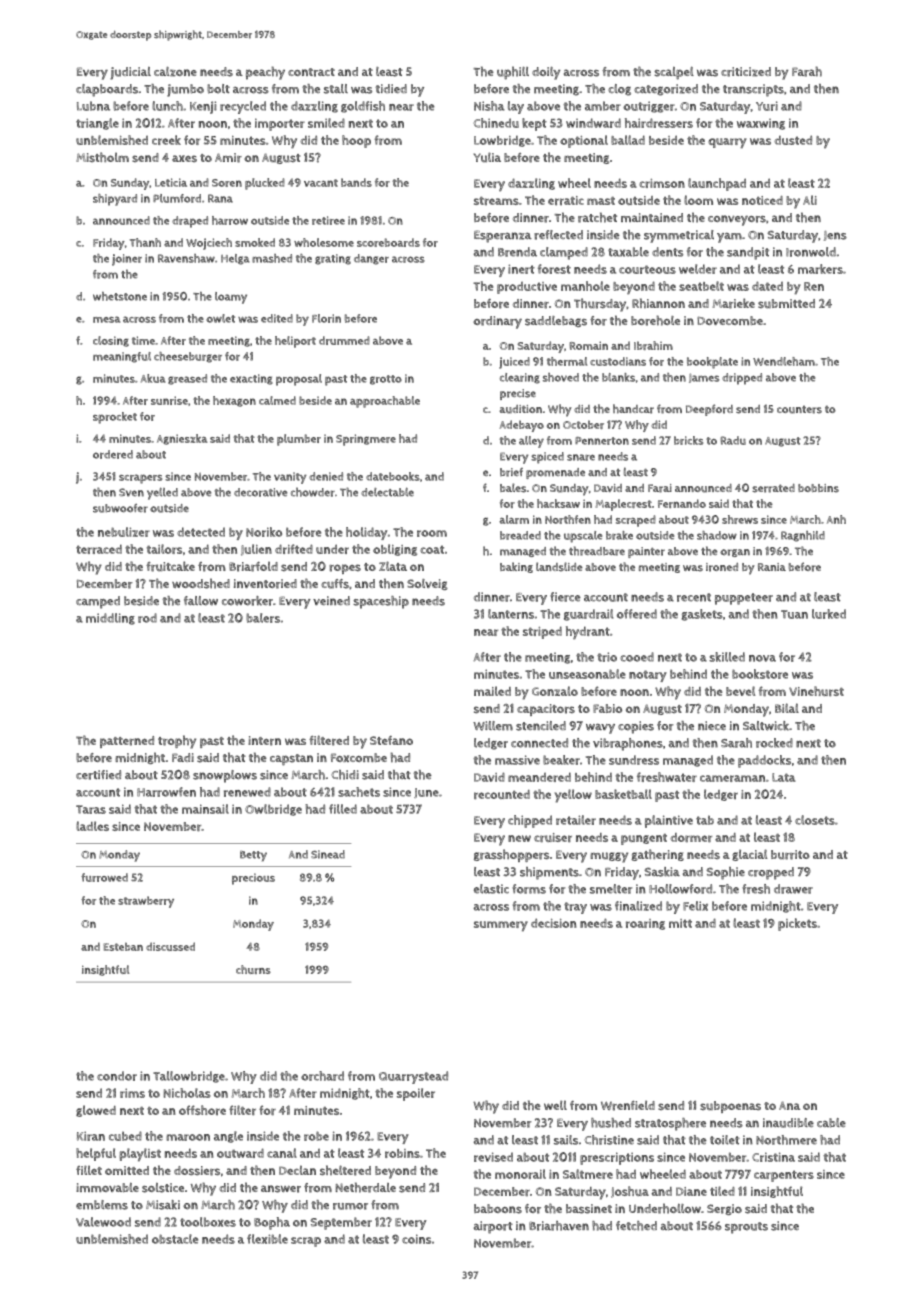 This screenshot has width=924, height=1308. What do you see at coordinates (311, 72) in the screenshot?
I see `contract` at bounding box center [311, 72].
